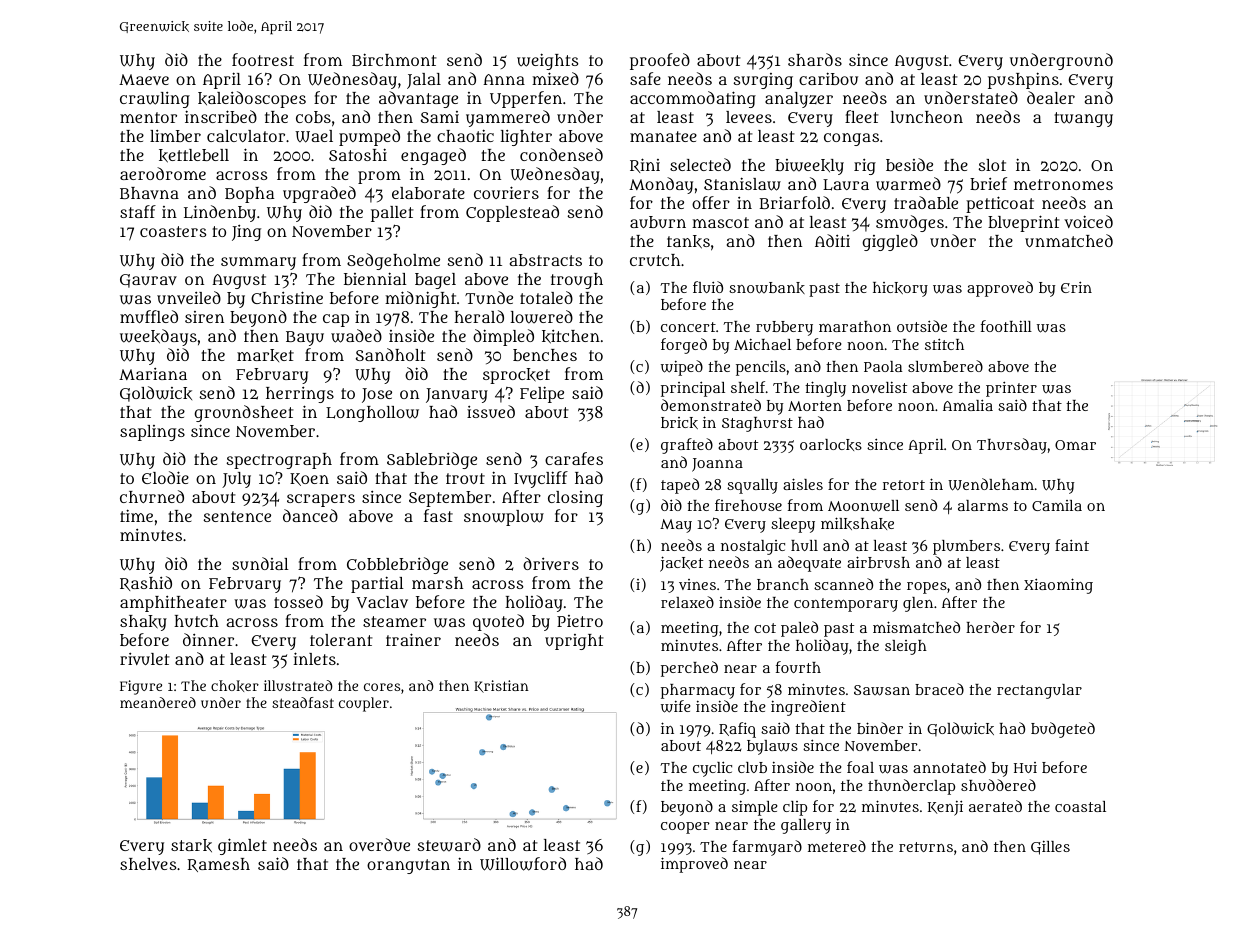 This screenshot has width=1233, height=952. Describe the element at coordinates (408, 866) in the screenshot. I see `orangutan` at that location.
